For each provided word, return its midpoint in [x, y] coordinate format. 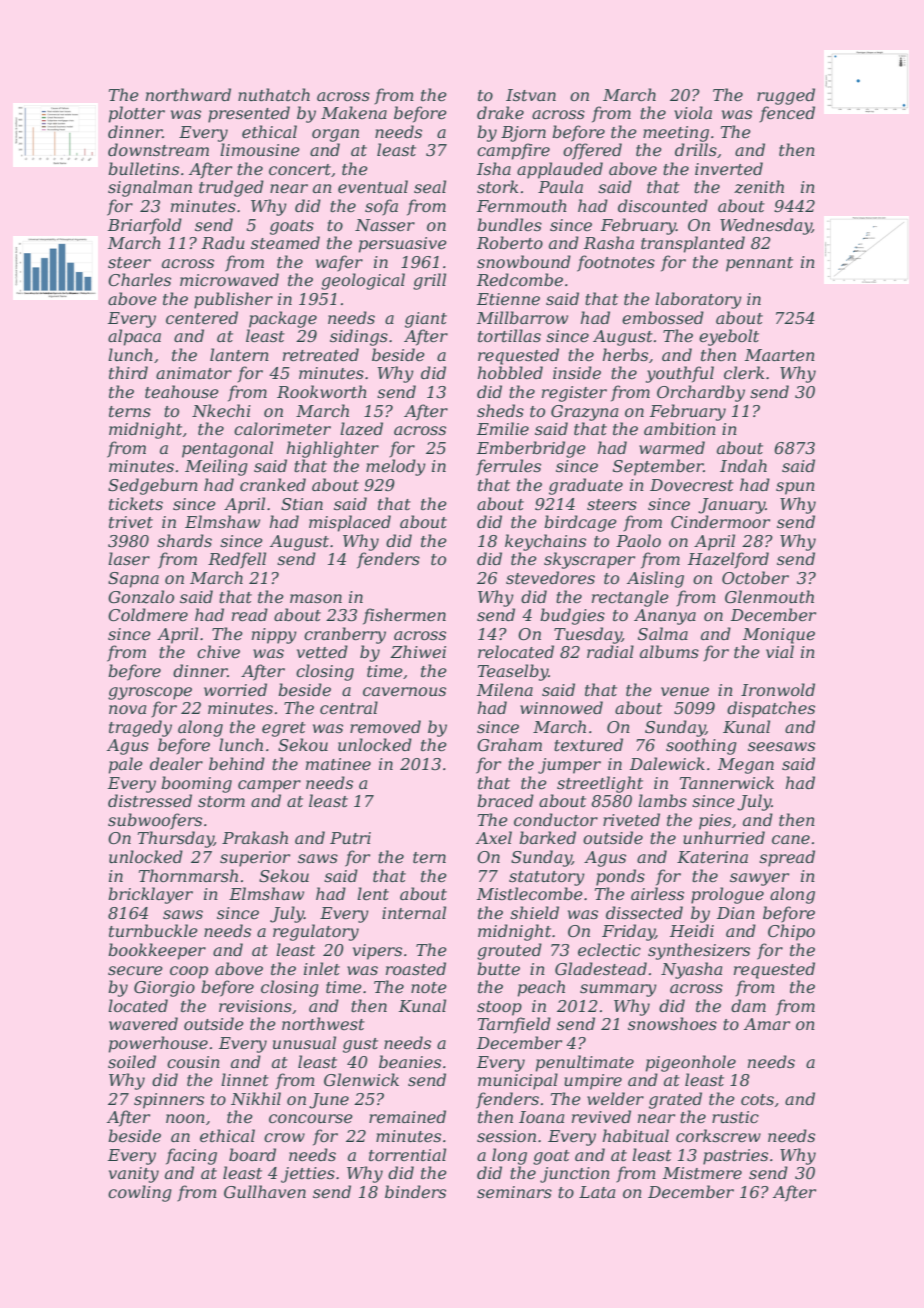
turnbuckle [153, 930]
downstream [158, 149]
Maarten [780, 355]
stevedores [550, 577]
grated [675, 1100]
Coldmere [148, 614]
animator [194, 373]
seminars [514, 1192]
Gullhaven [265, 1191]
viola [693, 112]
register [574, 394]
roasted [416, 968]
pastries [735, 1157]
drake [500, 112]
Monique [779, 636]
